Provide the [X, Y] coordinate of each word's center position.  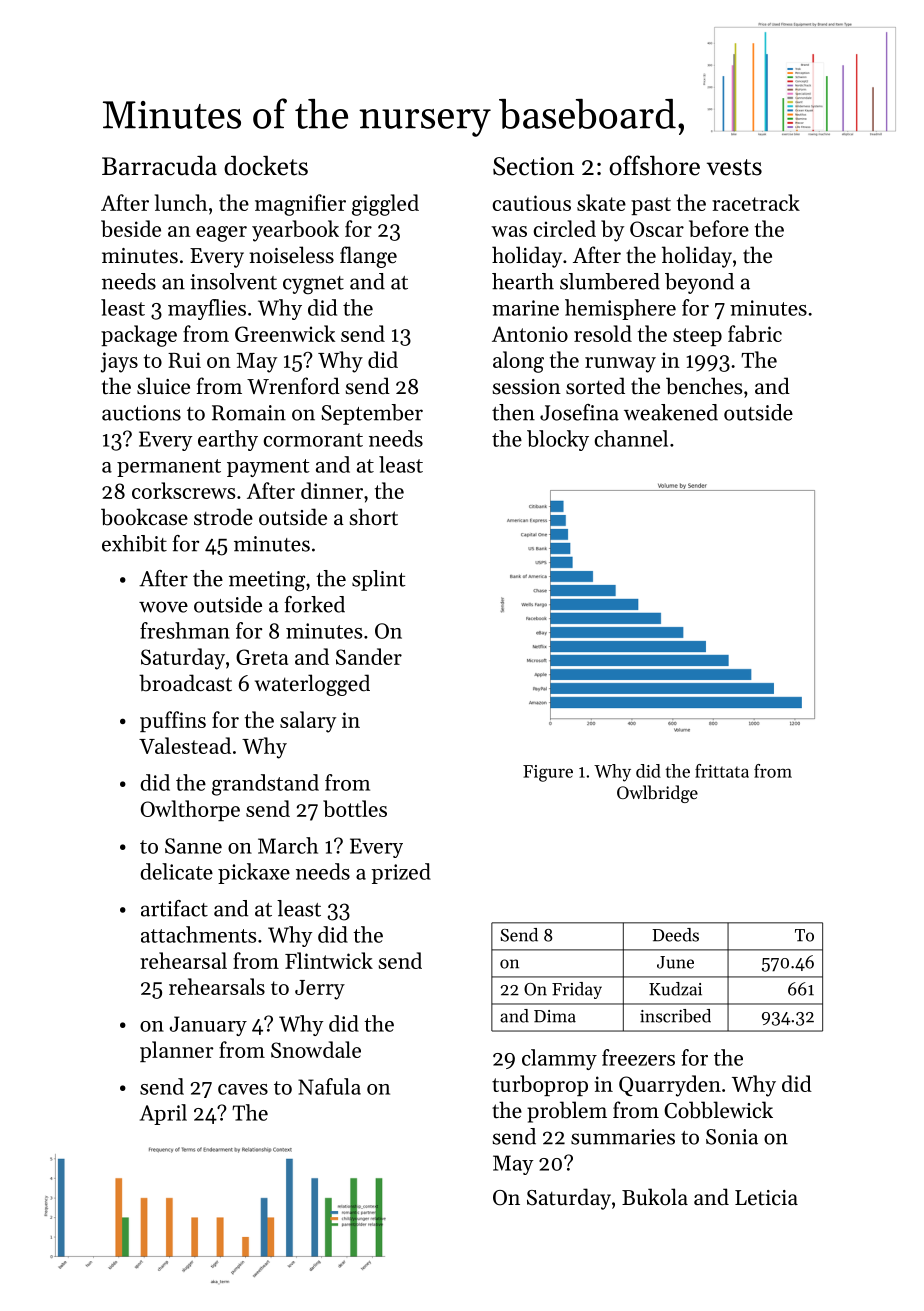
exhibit [134, 543]
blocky [558, 440]
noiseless [291, 255]
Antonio [530, 334]
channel [631, 438]
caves [243, 1089]
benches [704, 386]
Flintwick [329, 960]
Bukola [655, 1197]
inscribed [675, 1016]
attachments [198, 934]
